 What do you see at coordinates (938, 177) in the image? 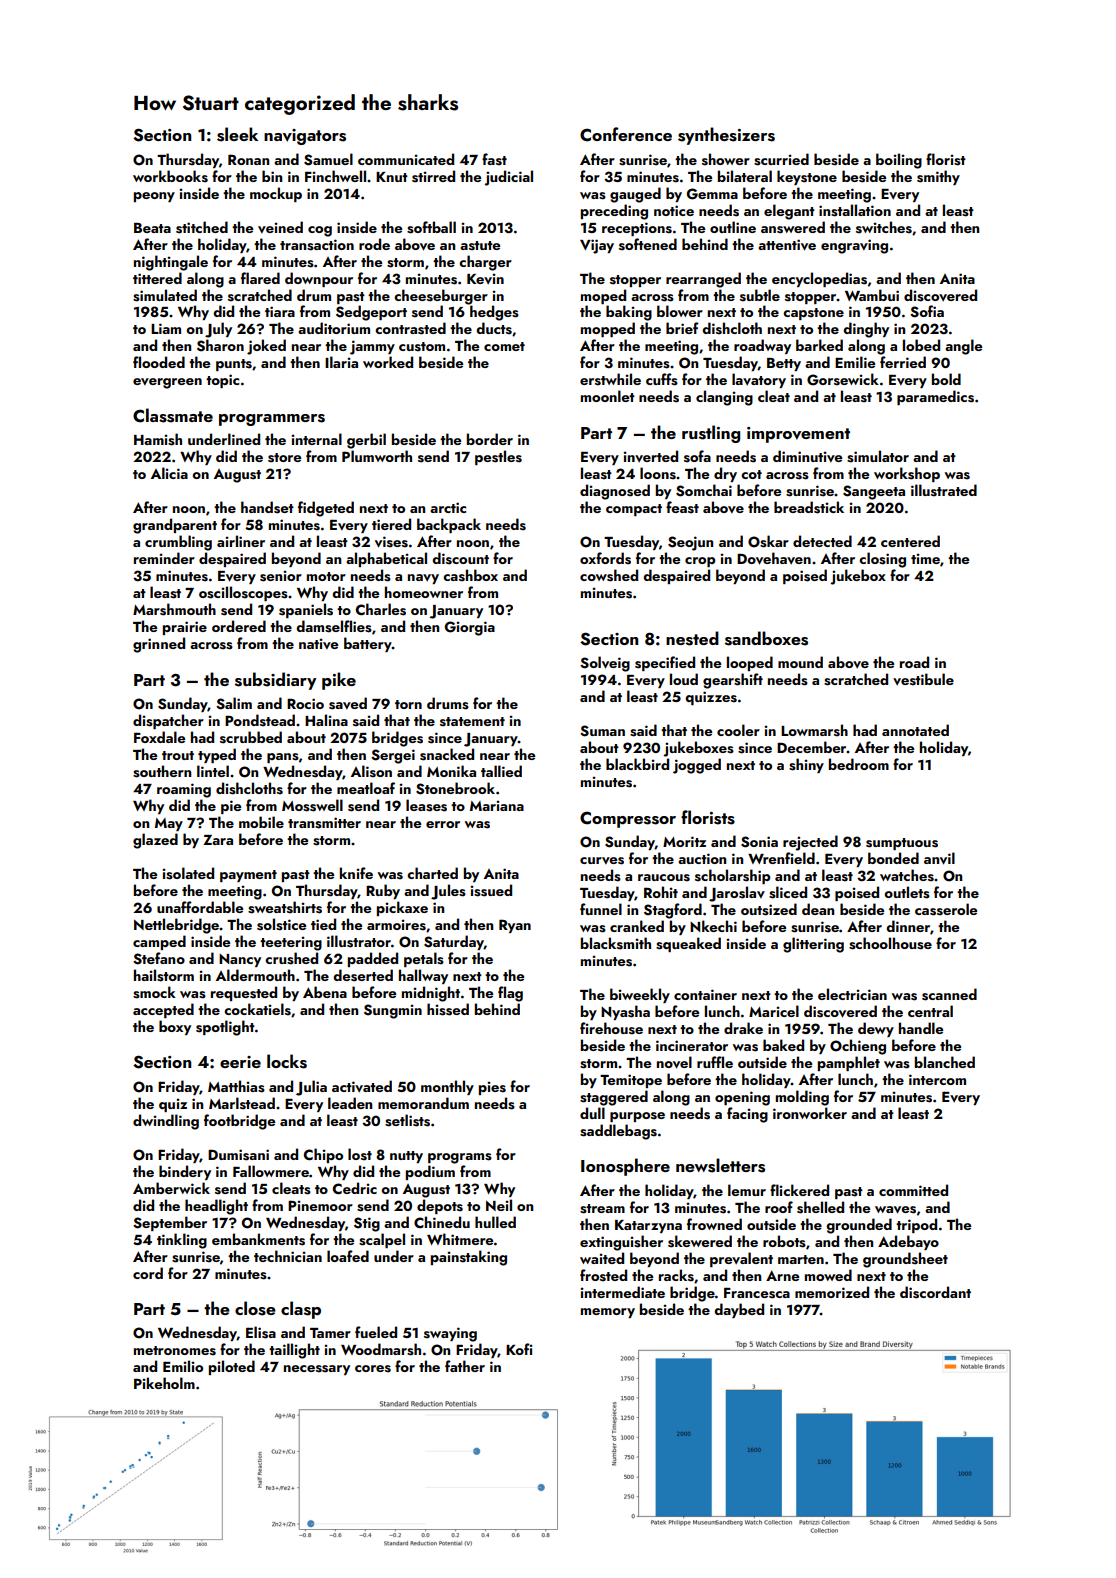
I see `smithy` at bounding box center [938, 177].
